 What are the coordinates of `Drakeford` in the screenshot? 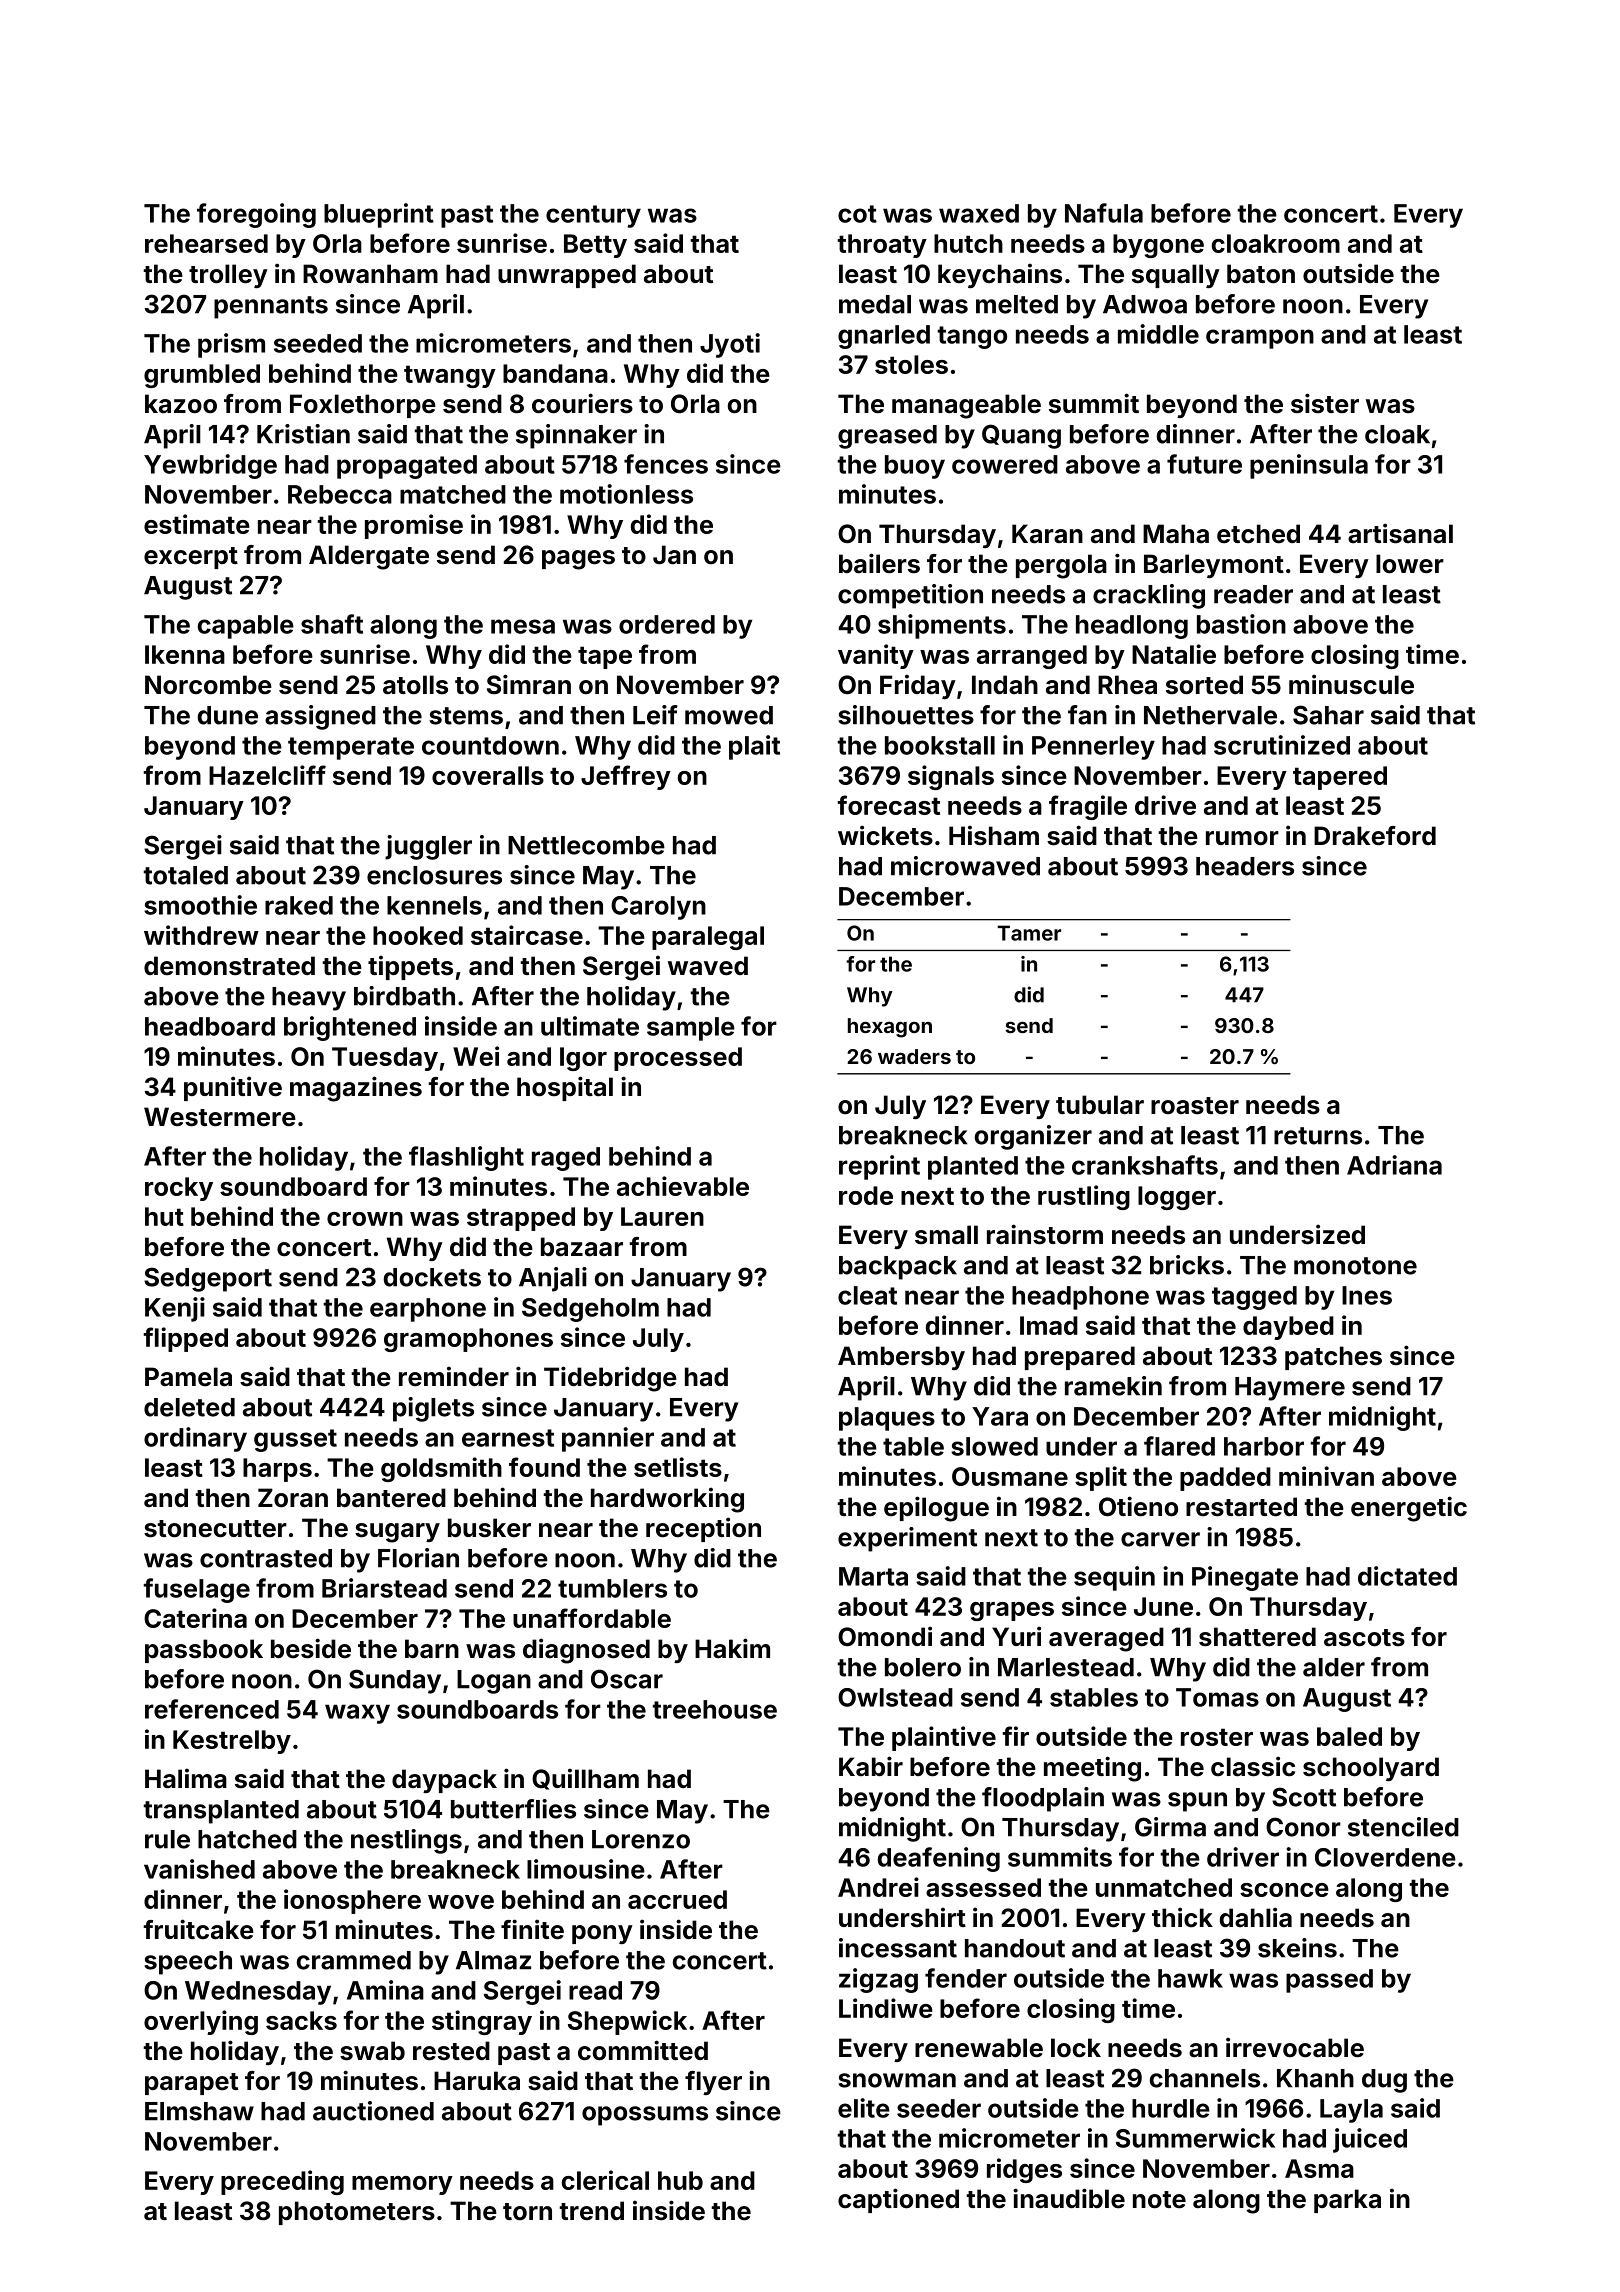 It's located at (1375, 836).
